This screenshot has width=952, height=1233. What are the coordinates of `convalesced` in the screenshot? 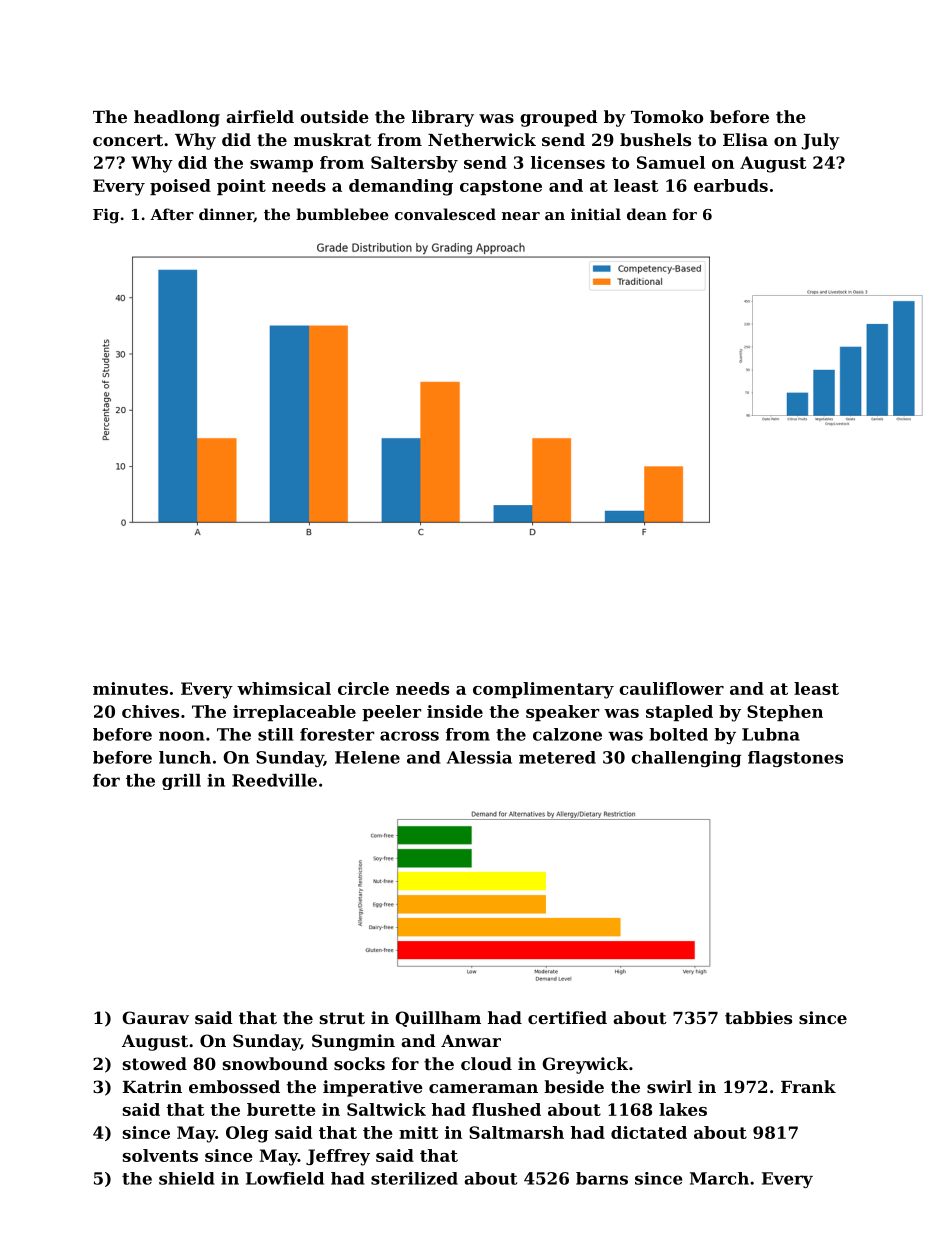 It's located at (445, 214).
